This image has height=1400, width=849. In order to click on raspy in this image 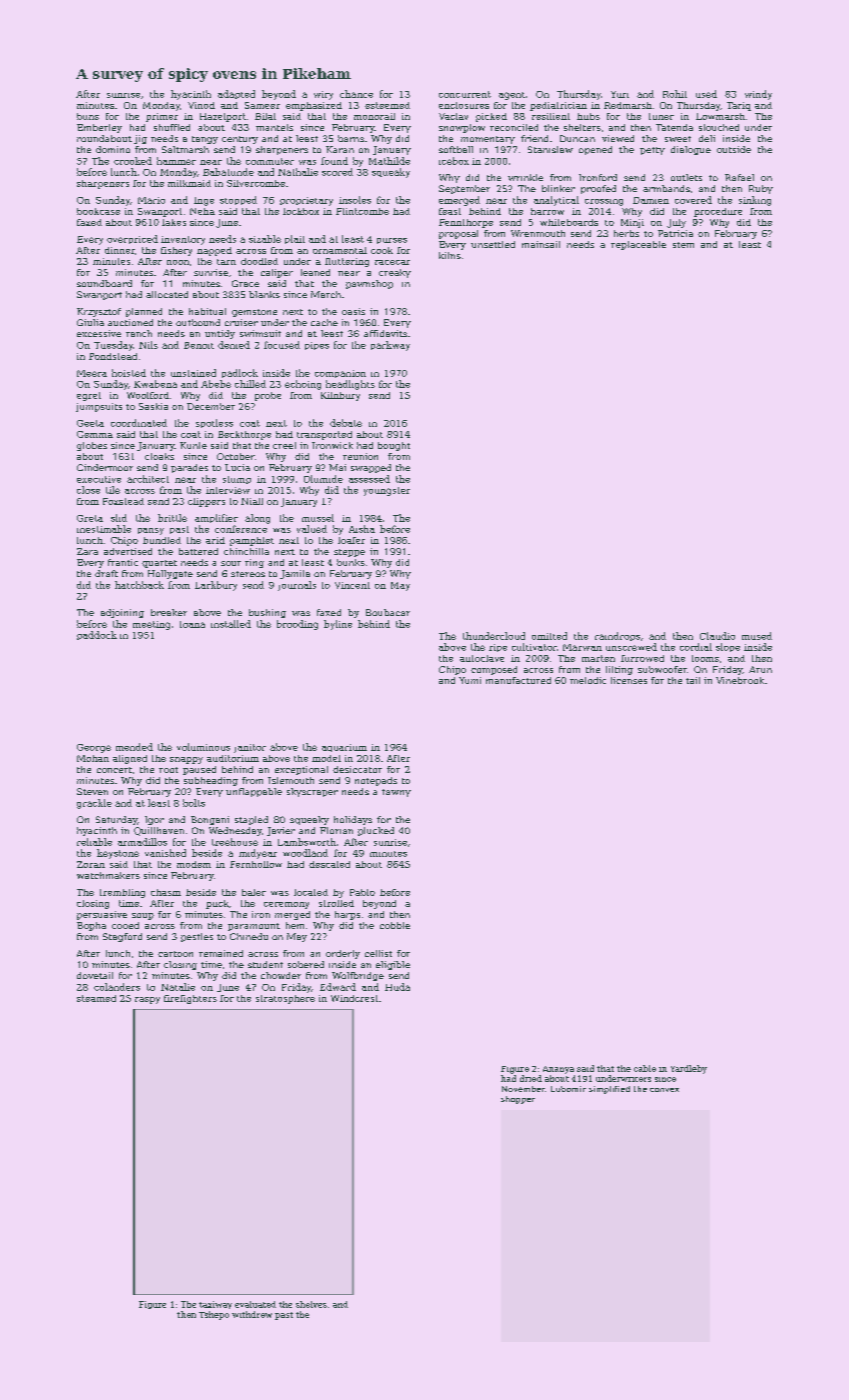, I will do `click(147, 1000)`.
